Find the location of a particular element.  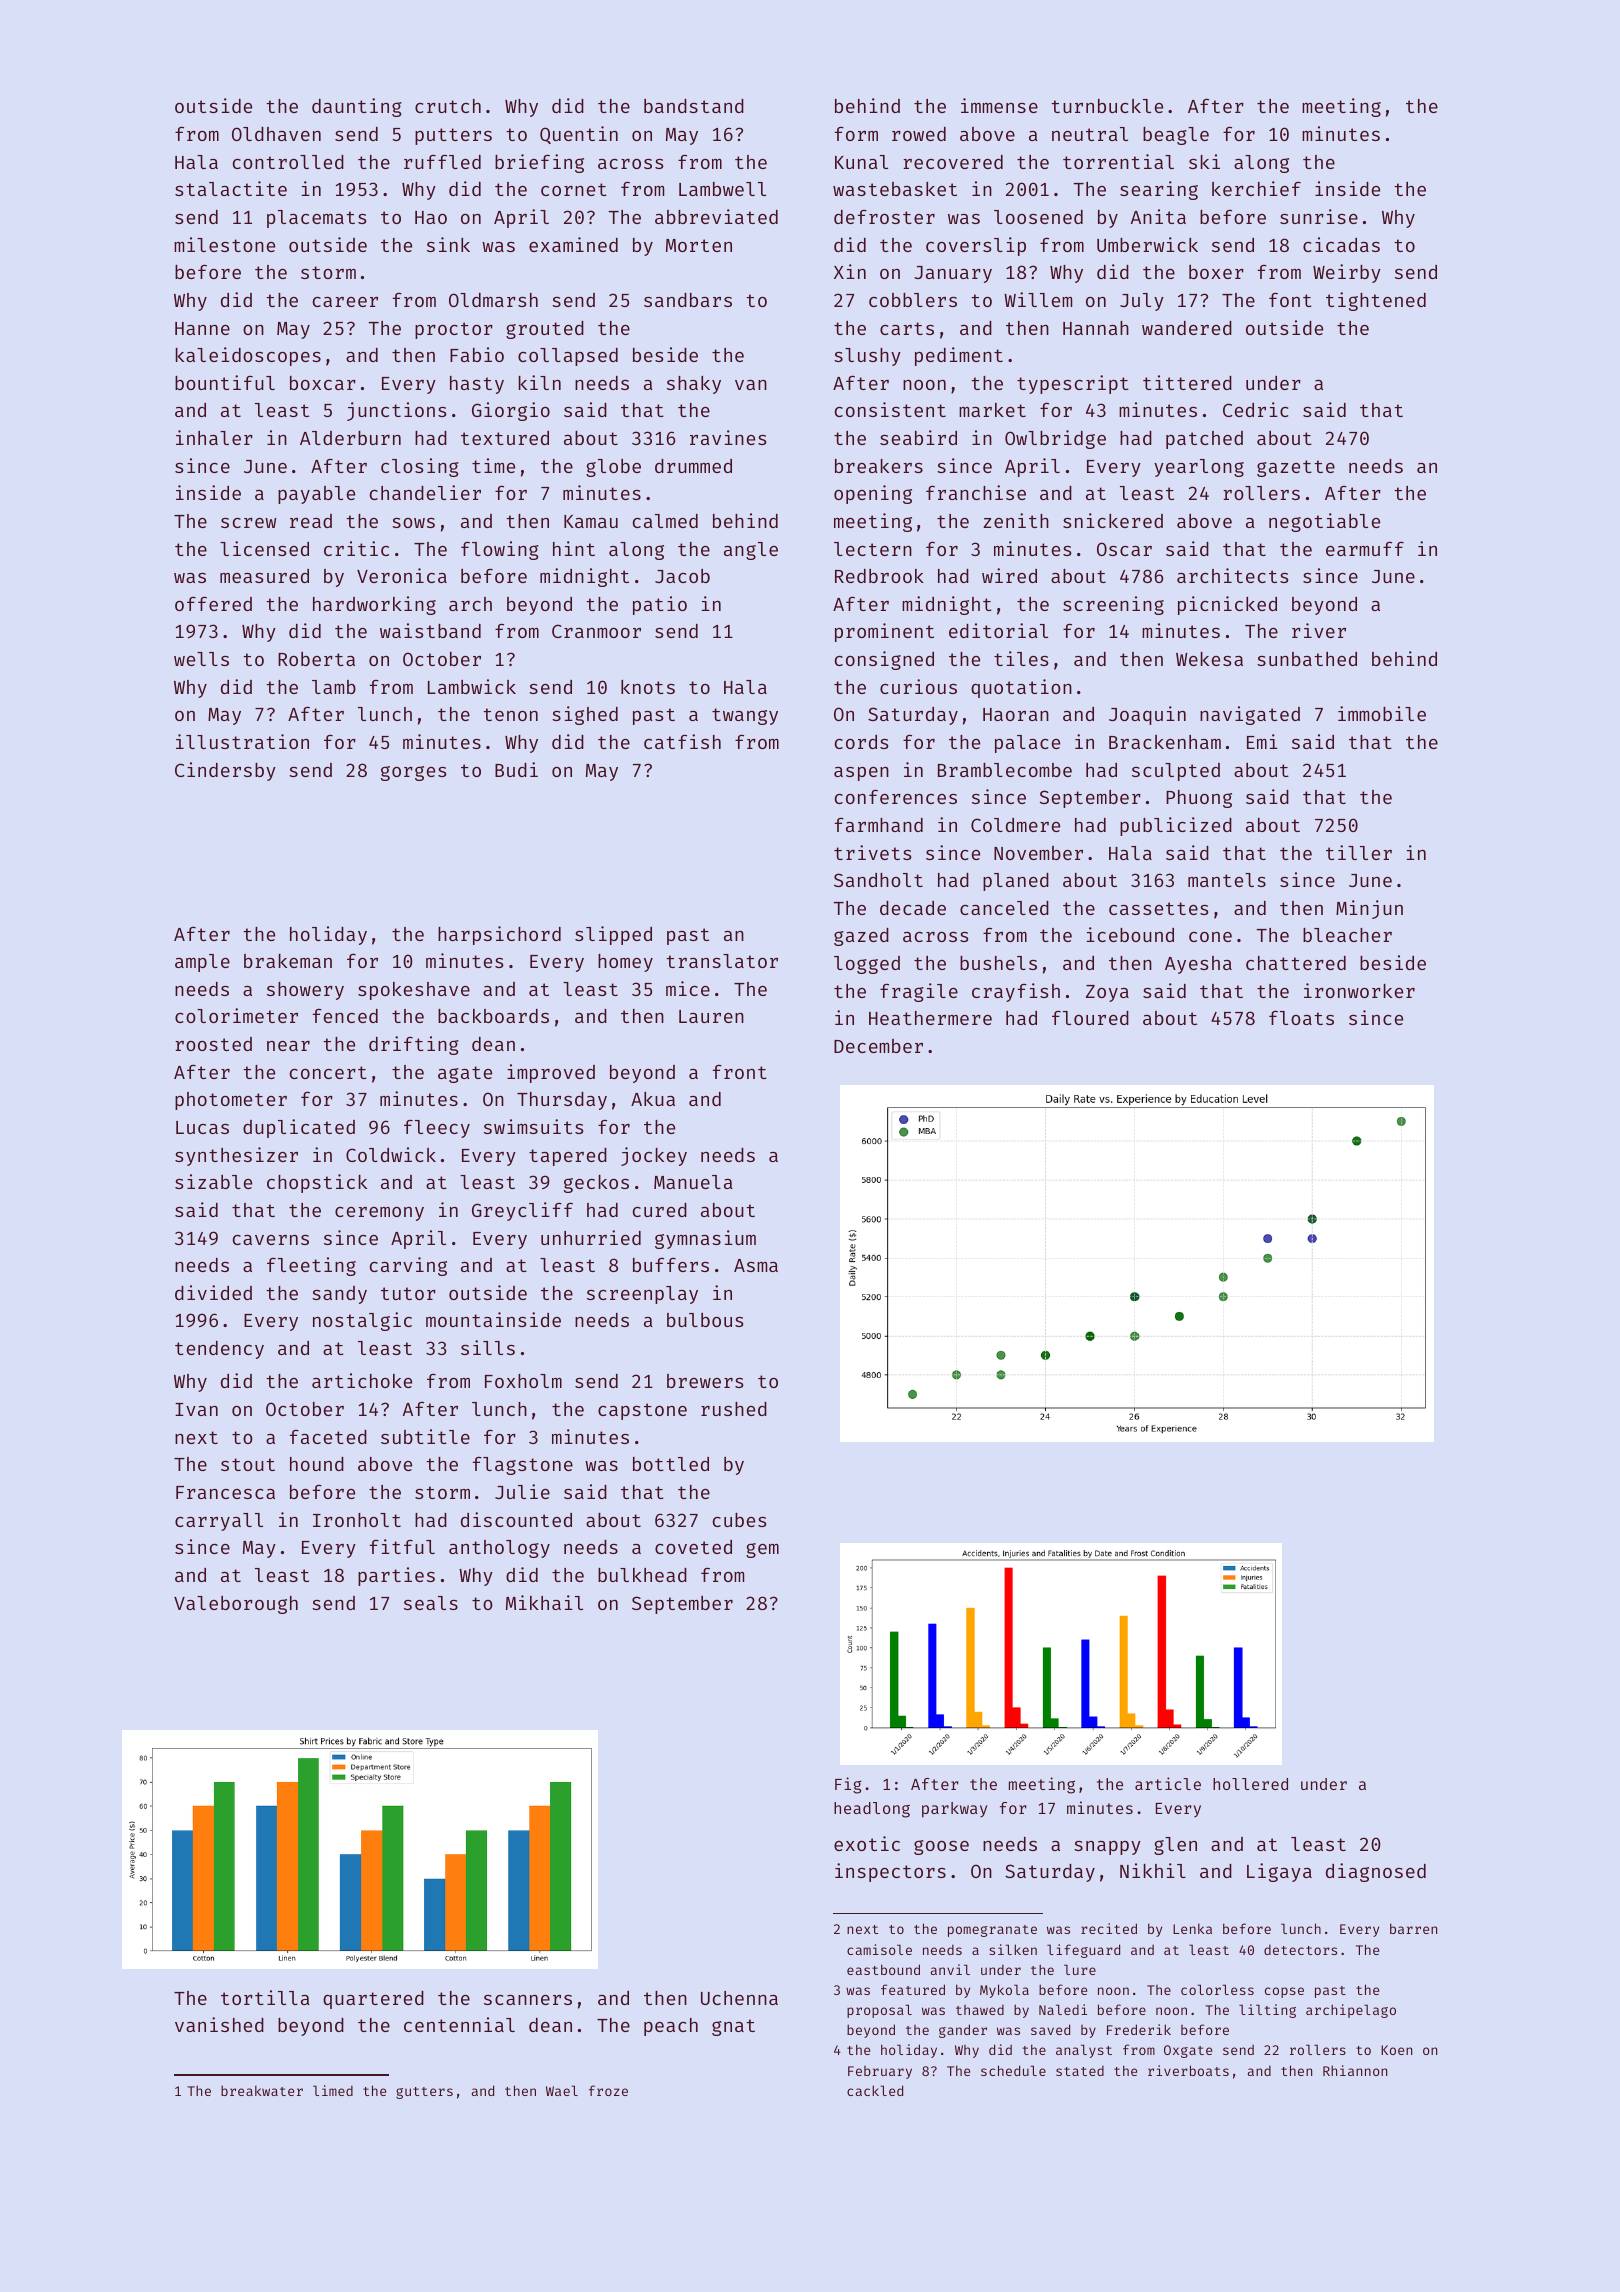

Asma is located at coordinates (756, 1265).
